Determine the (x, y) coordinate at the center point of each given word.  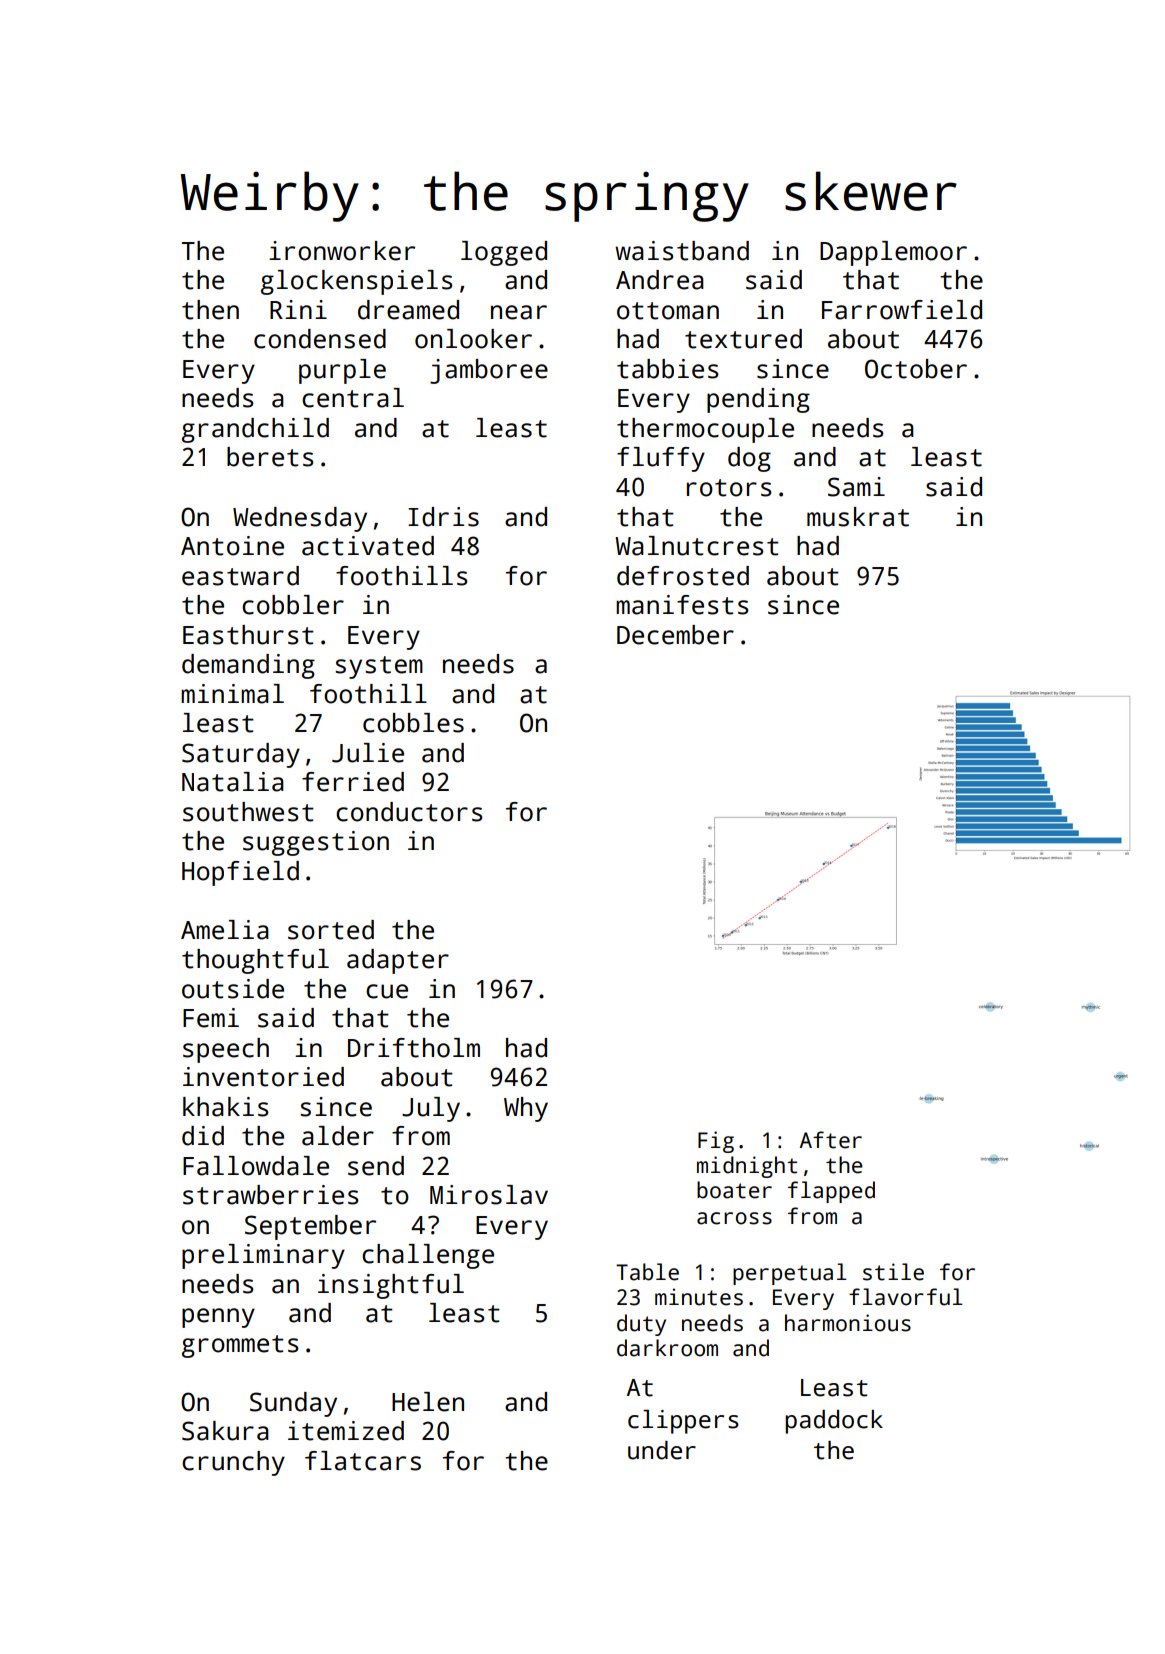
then (210, 310)
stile (893, 1272)
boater (734, 1190)
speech (226, 1050)
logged (504, 253)
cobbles (413, 723)
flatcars (363, 1461)
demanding (248, 666)
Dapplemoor (893, 253)
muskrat (858, 517)
